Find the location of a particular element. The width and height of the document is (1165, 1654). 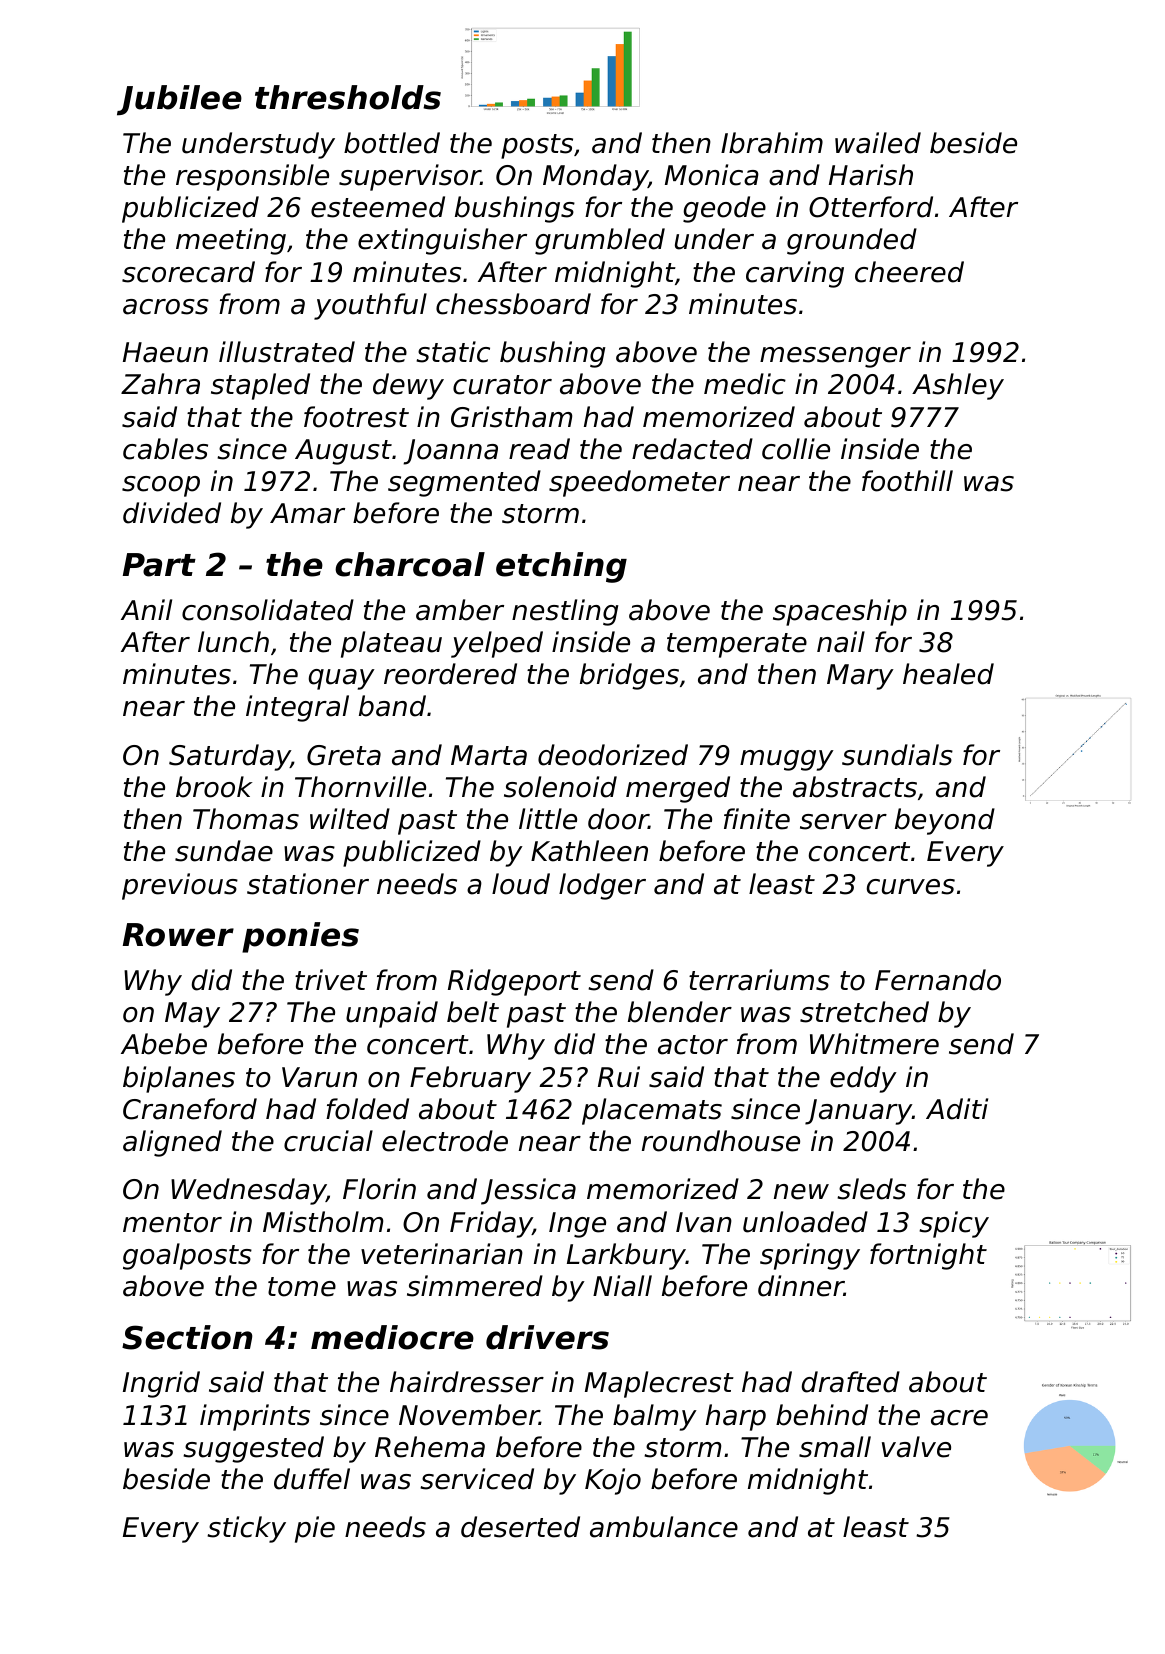

deserted is located at coordinates (520, 1527).
